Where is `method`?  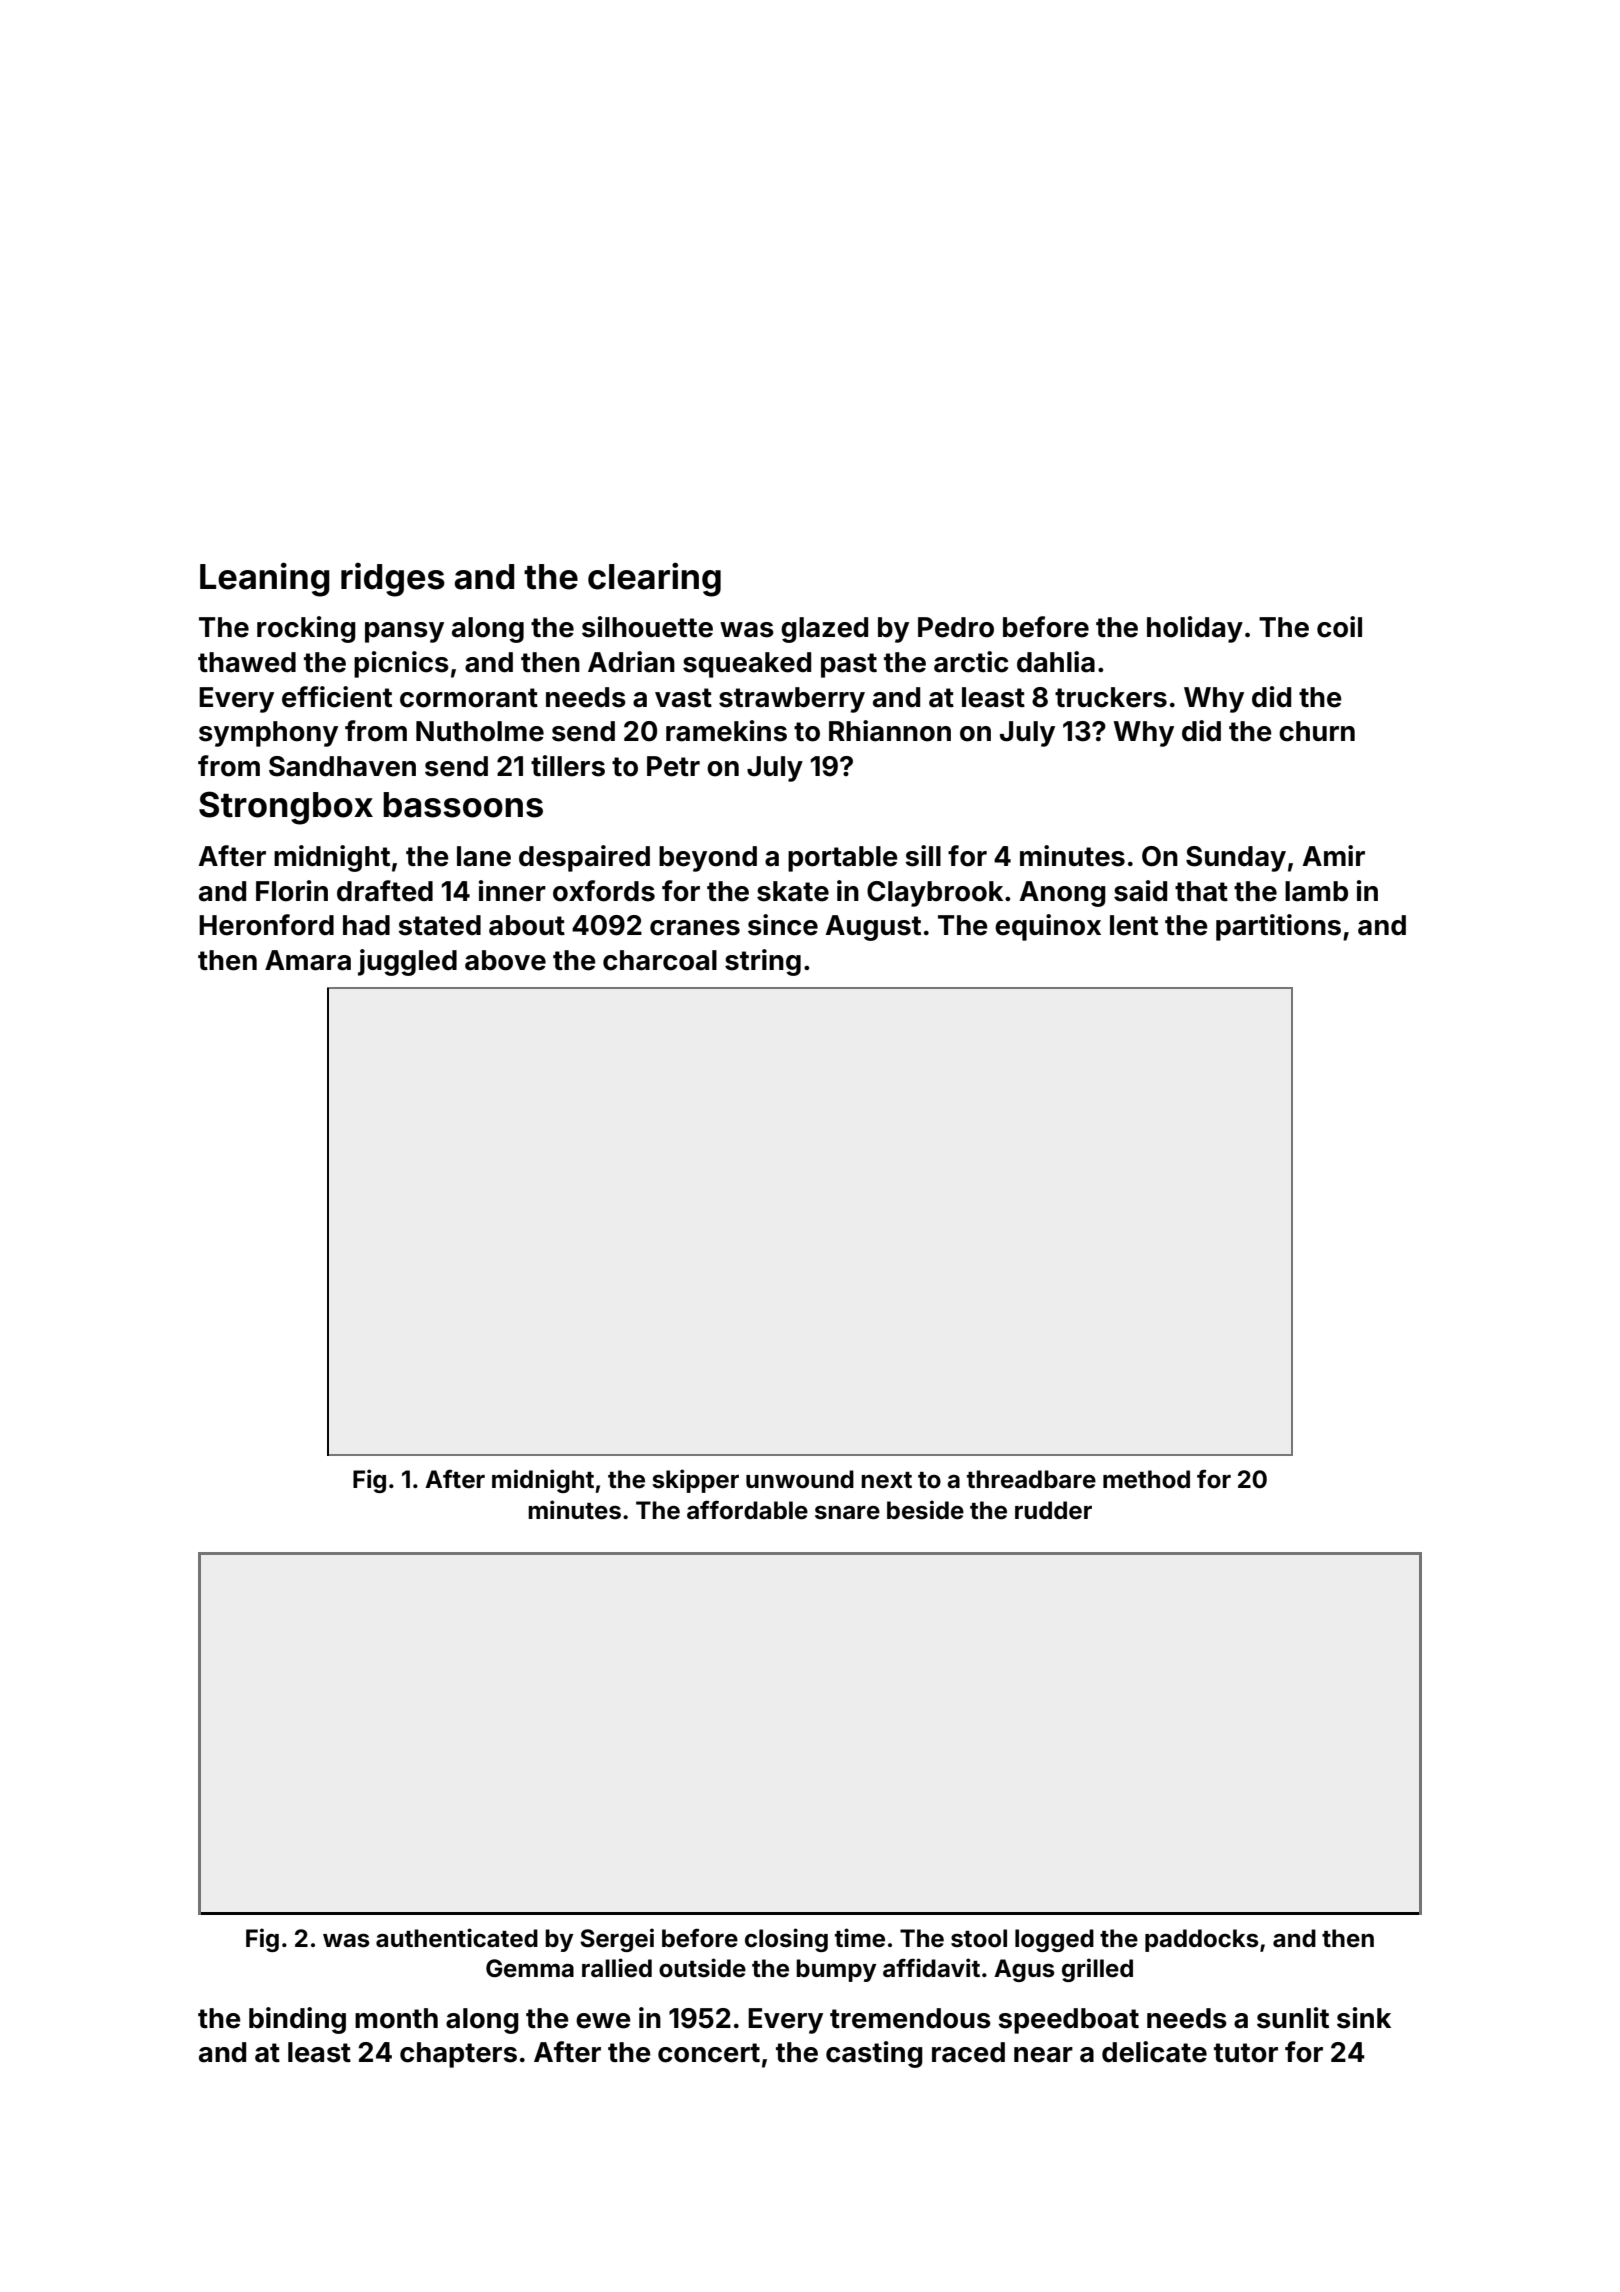 method is located at coordinates (1146, 1479).
